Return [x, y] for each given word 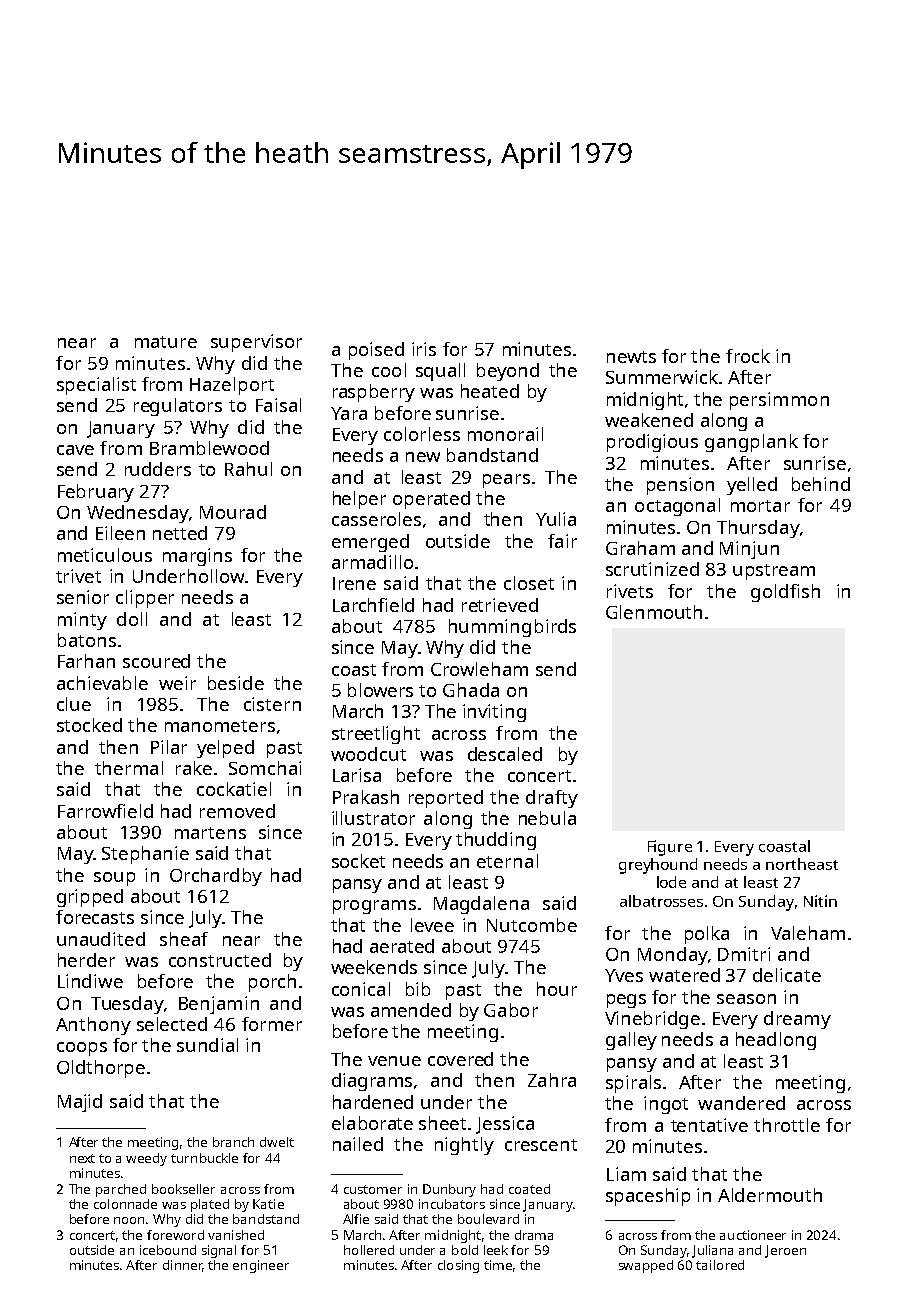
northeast [802, 864]
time [498, 1265]
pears [506, 481]
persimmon [779, 401]
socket [358, 861]
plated [210, 1205]
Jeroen [785, 1251]
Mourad [233, 512]
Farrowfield [105, 811]
